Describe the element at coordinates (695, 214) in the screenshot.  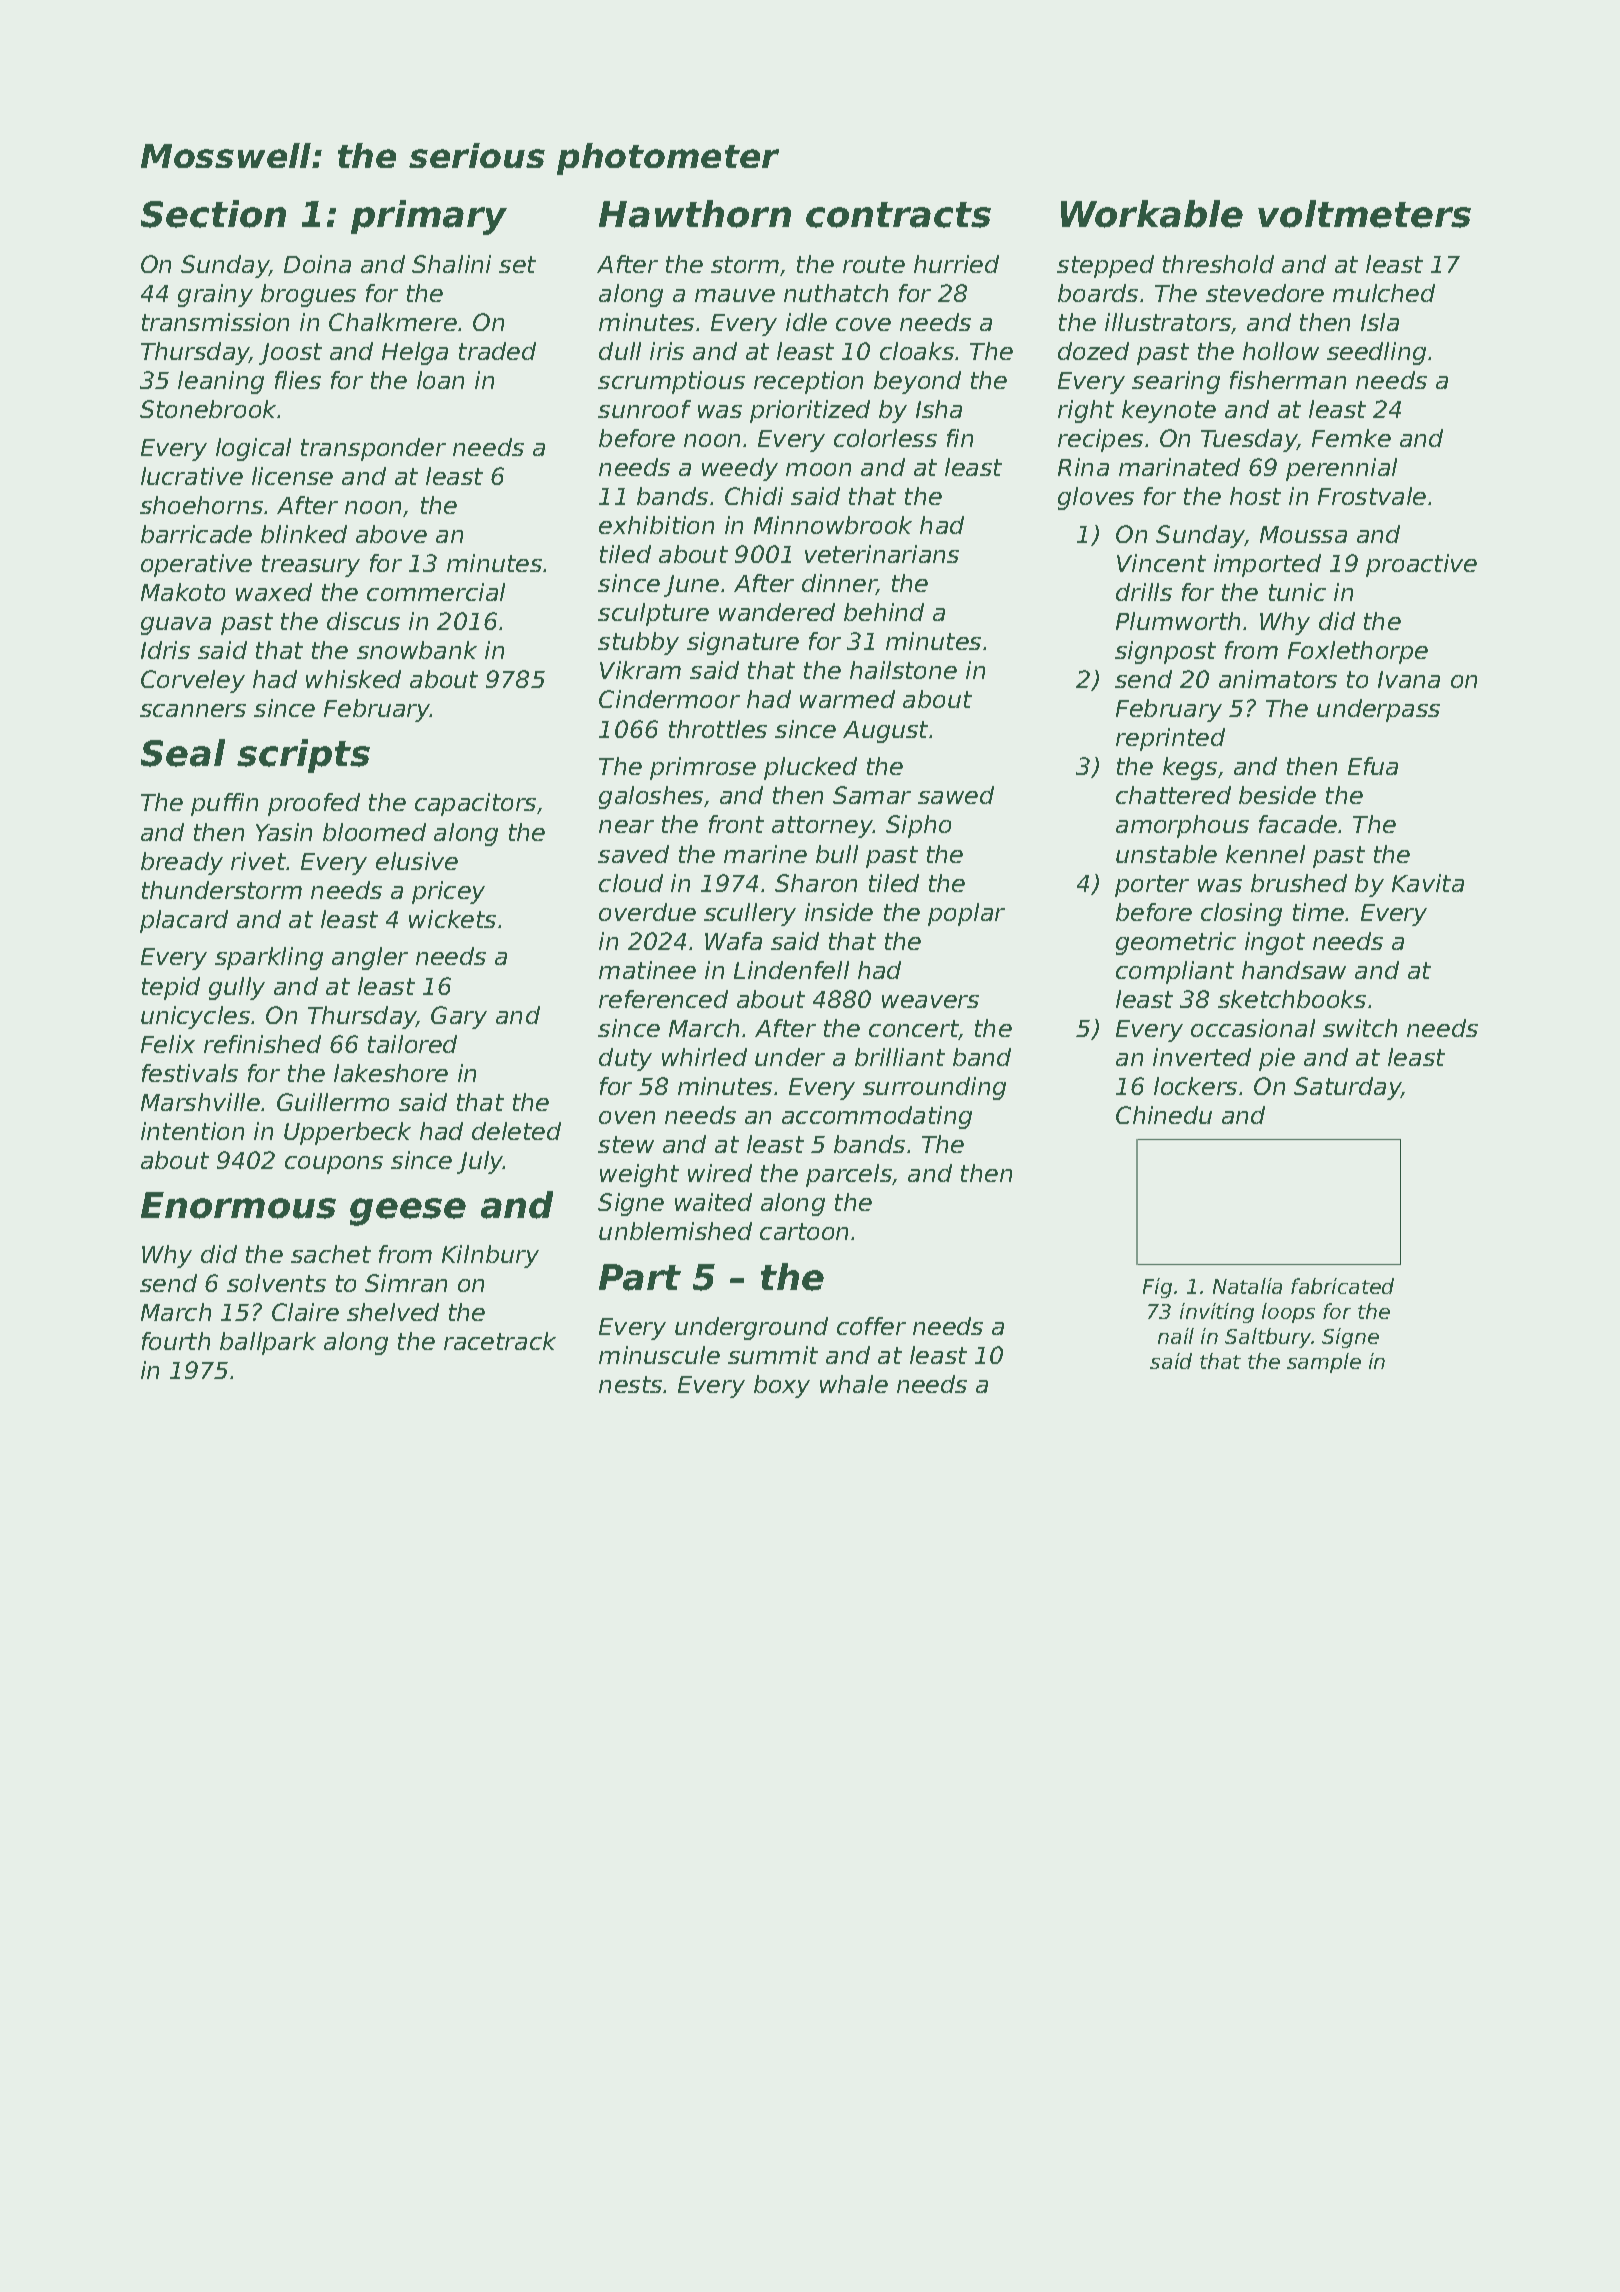
I see `Hawthorn` at that location.
